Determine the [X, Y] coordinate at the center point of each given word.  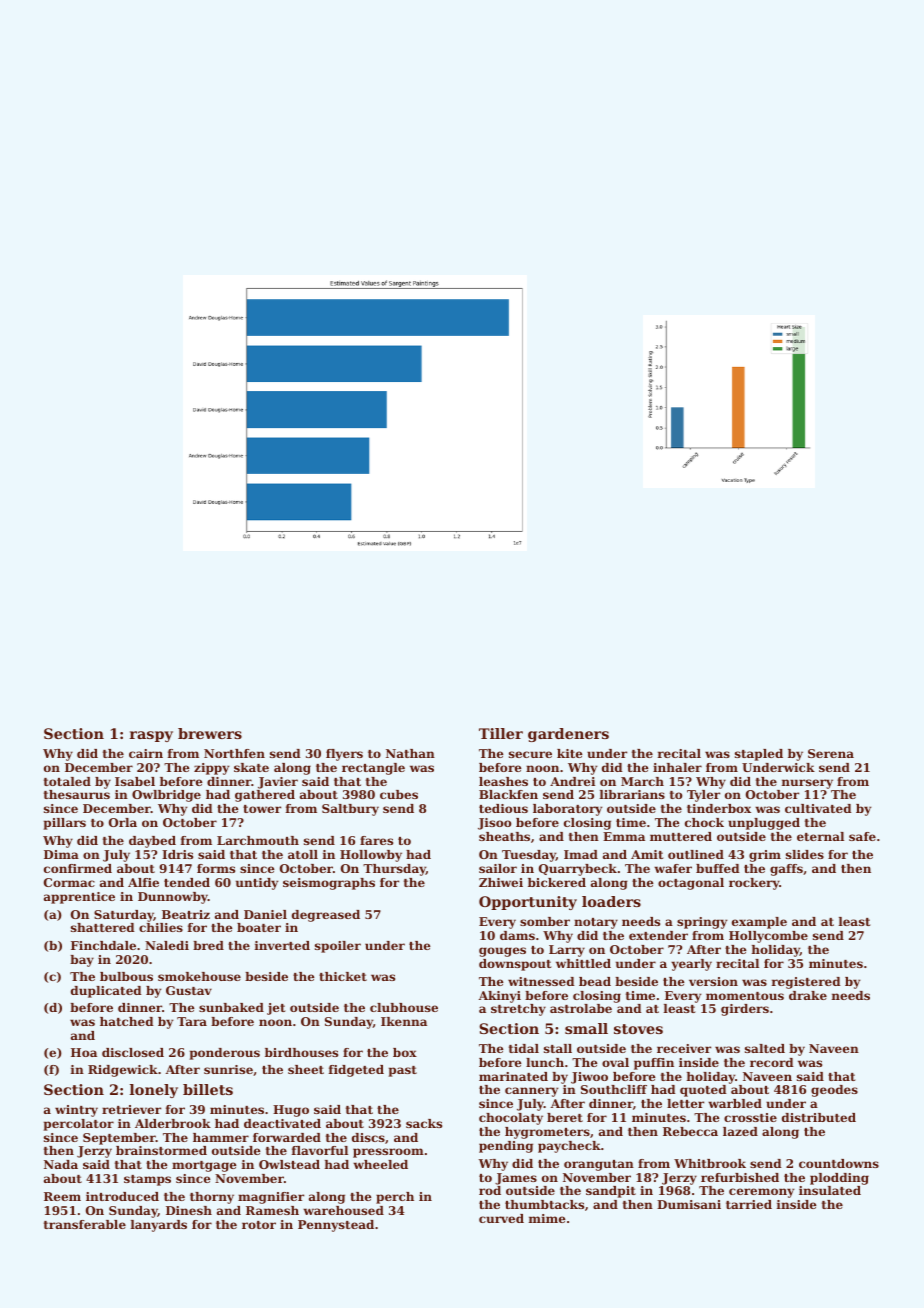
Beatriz [186, 914]
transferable [85, 1224]
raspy [151, 736]
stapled [759, 755]
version [713, 981]
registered [806, 983]
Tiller [501, 733]
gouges [502, 952]
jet [276, 1009]
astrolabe [581, 1008]
